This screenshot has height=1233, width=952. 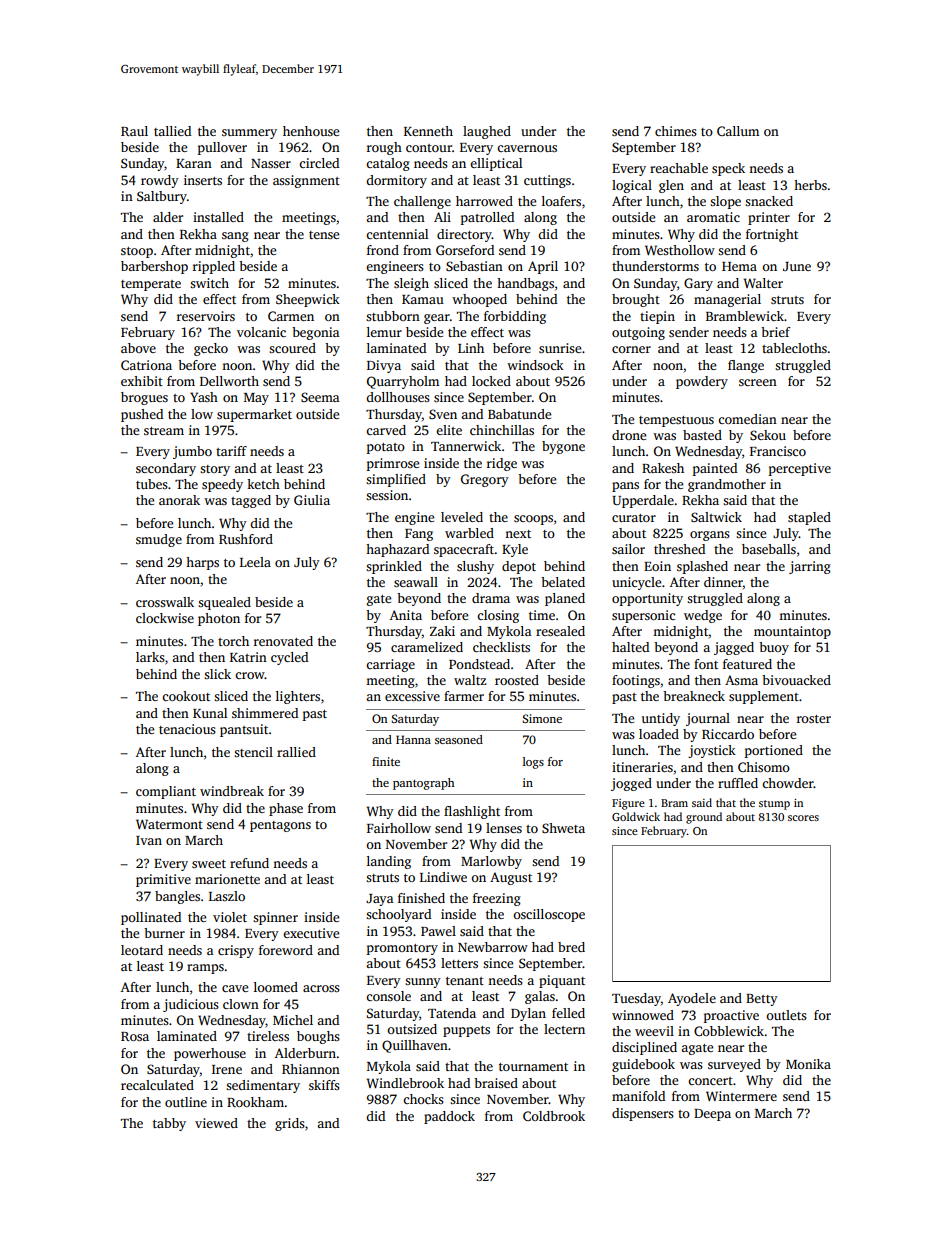 I want to click on snacked, so click(x=769, y=201).
